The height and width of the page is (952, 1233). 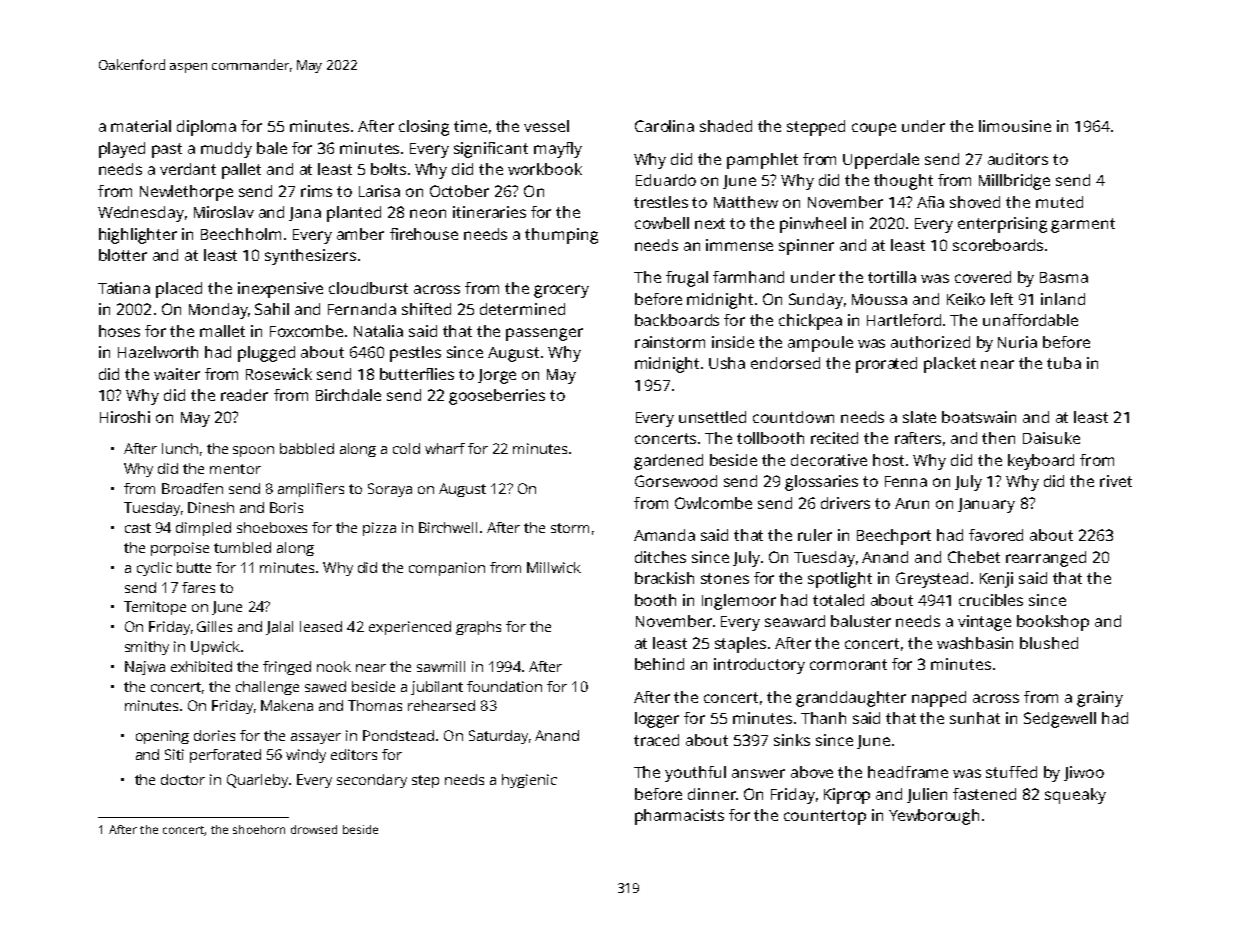 What do you see at coordinates (974, 557) in the page?
I see `Chebet` at bounding box center [974, 557].
